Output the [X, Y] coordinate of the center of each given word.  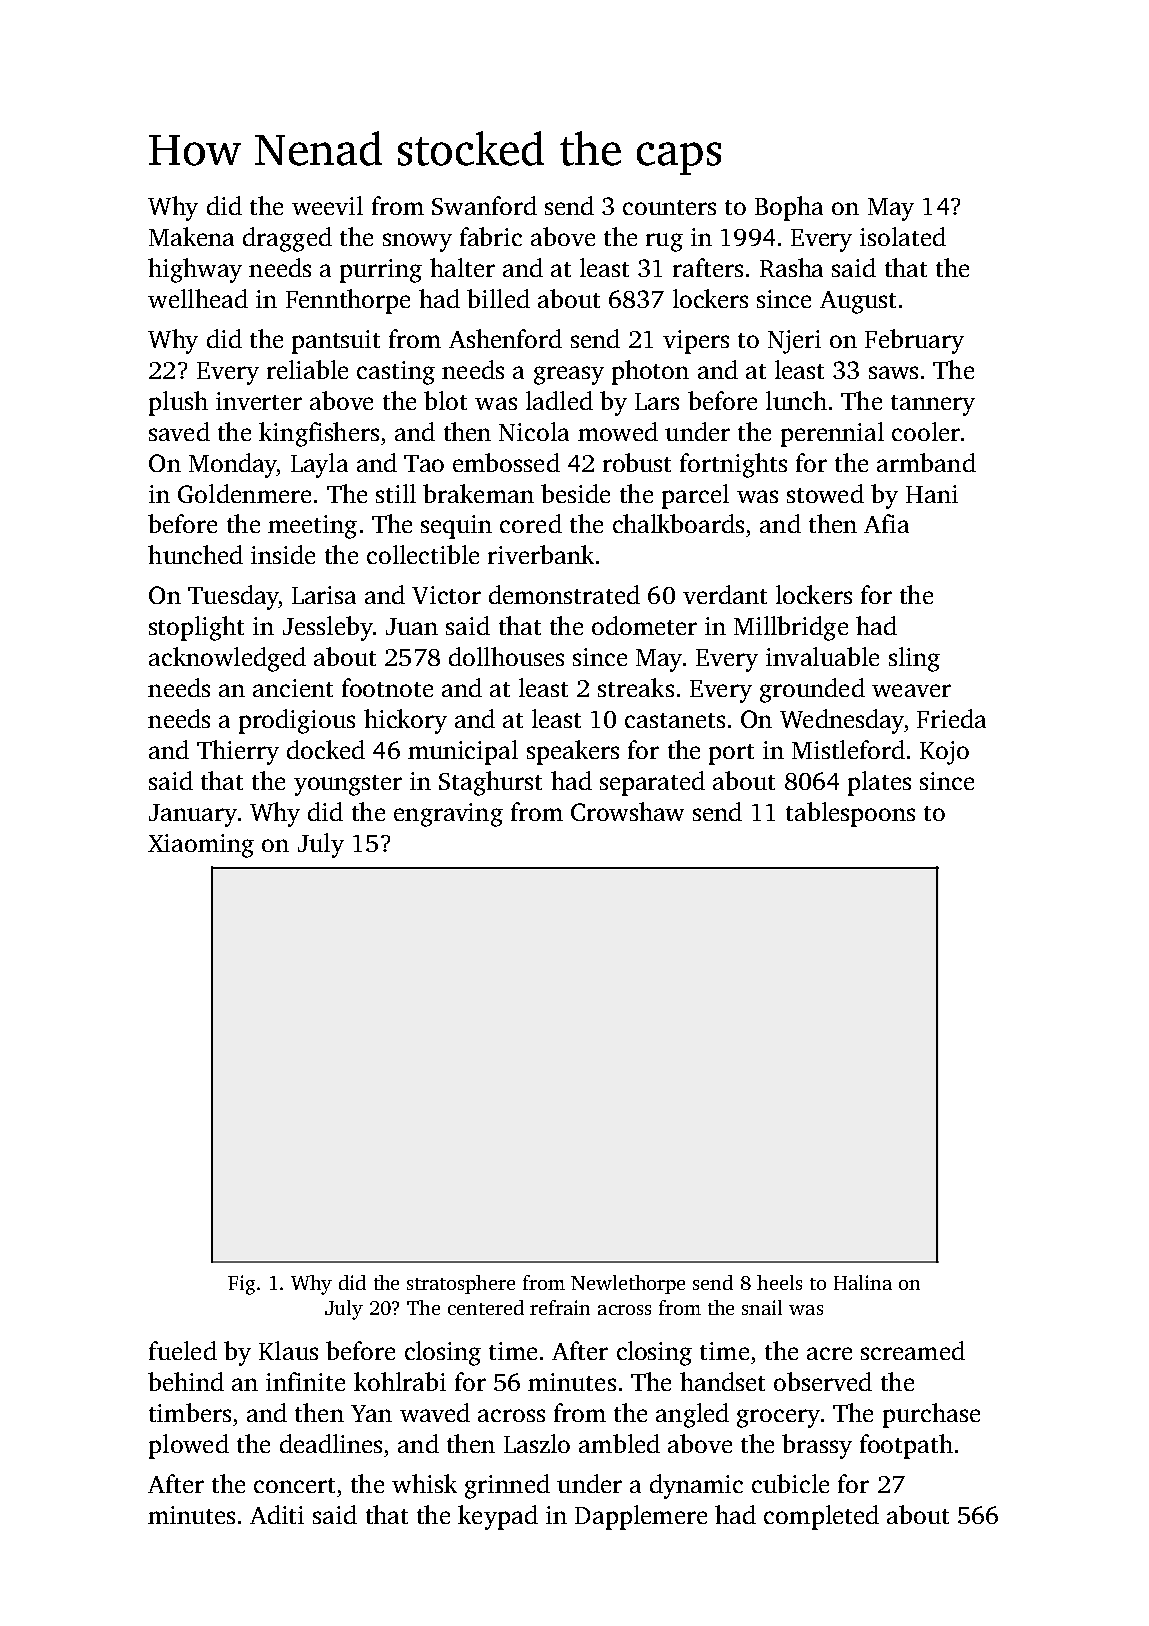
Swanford [484, 205]
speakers [573, 752]
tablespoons [850, 814]
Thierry [238, 752]
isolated [903, 236]
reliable [307, 369]
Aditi [277, 1514]
